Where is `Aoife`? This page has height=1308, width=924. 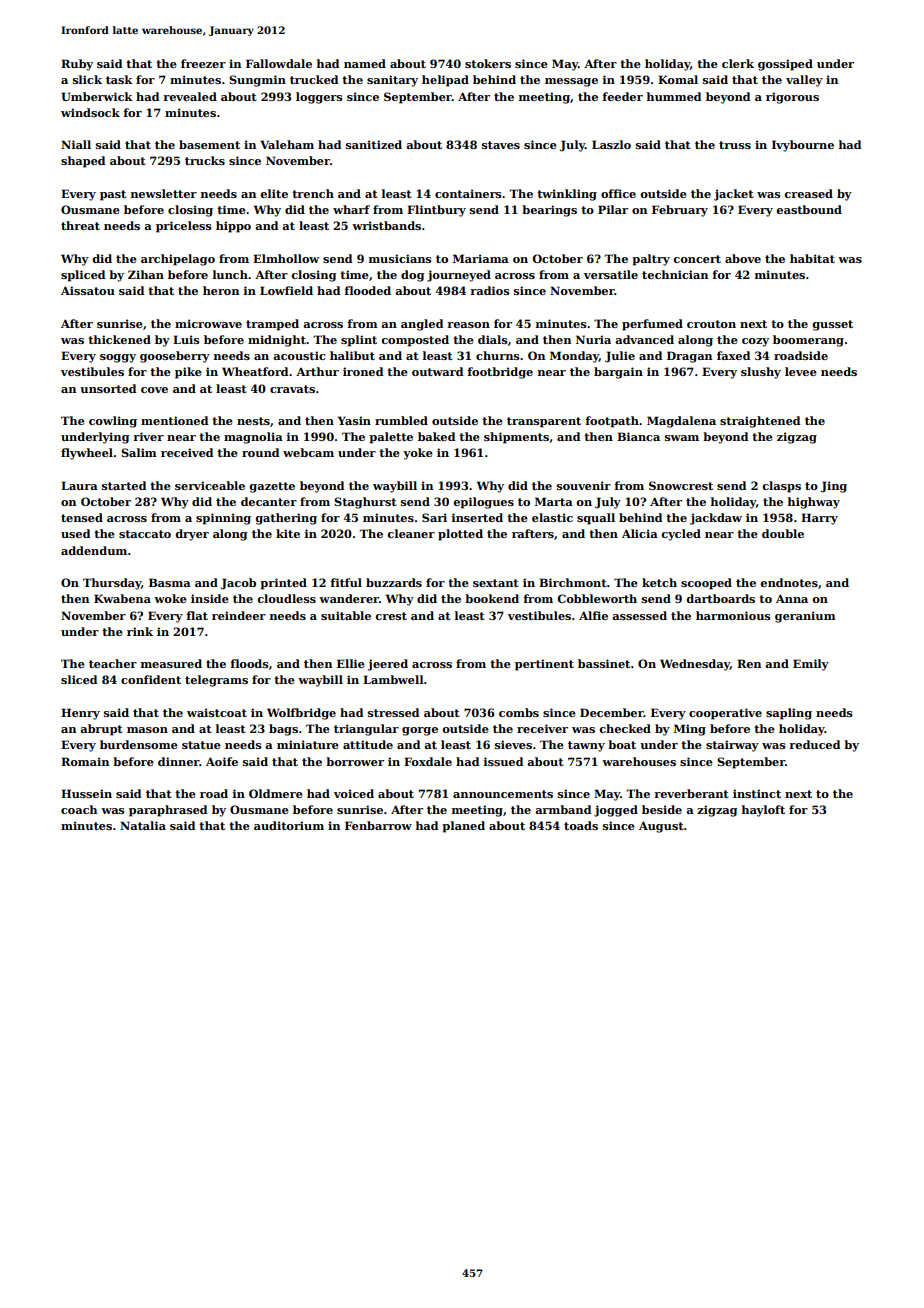 Aoife is located at coordinates (222, 761).
